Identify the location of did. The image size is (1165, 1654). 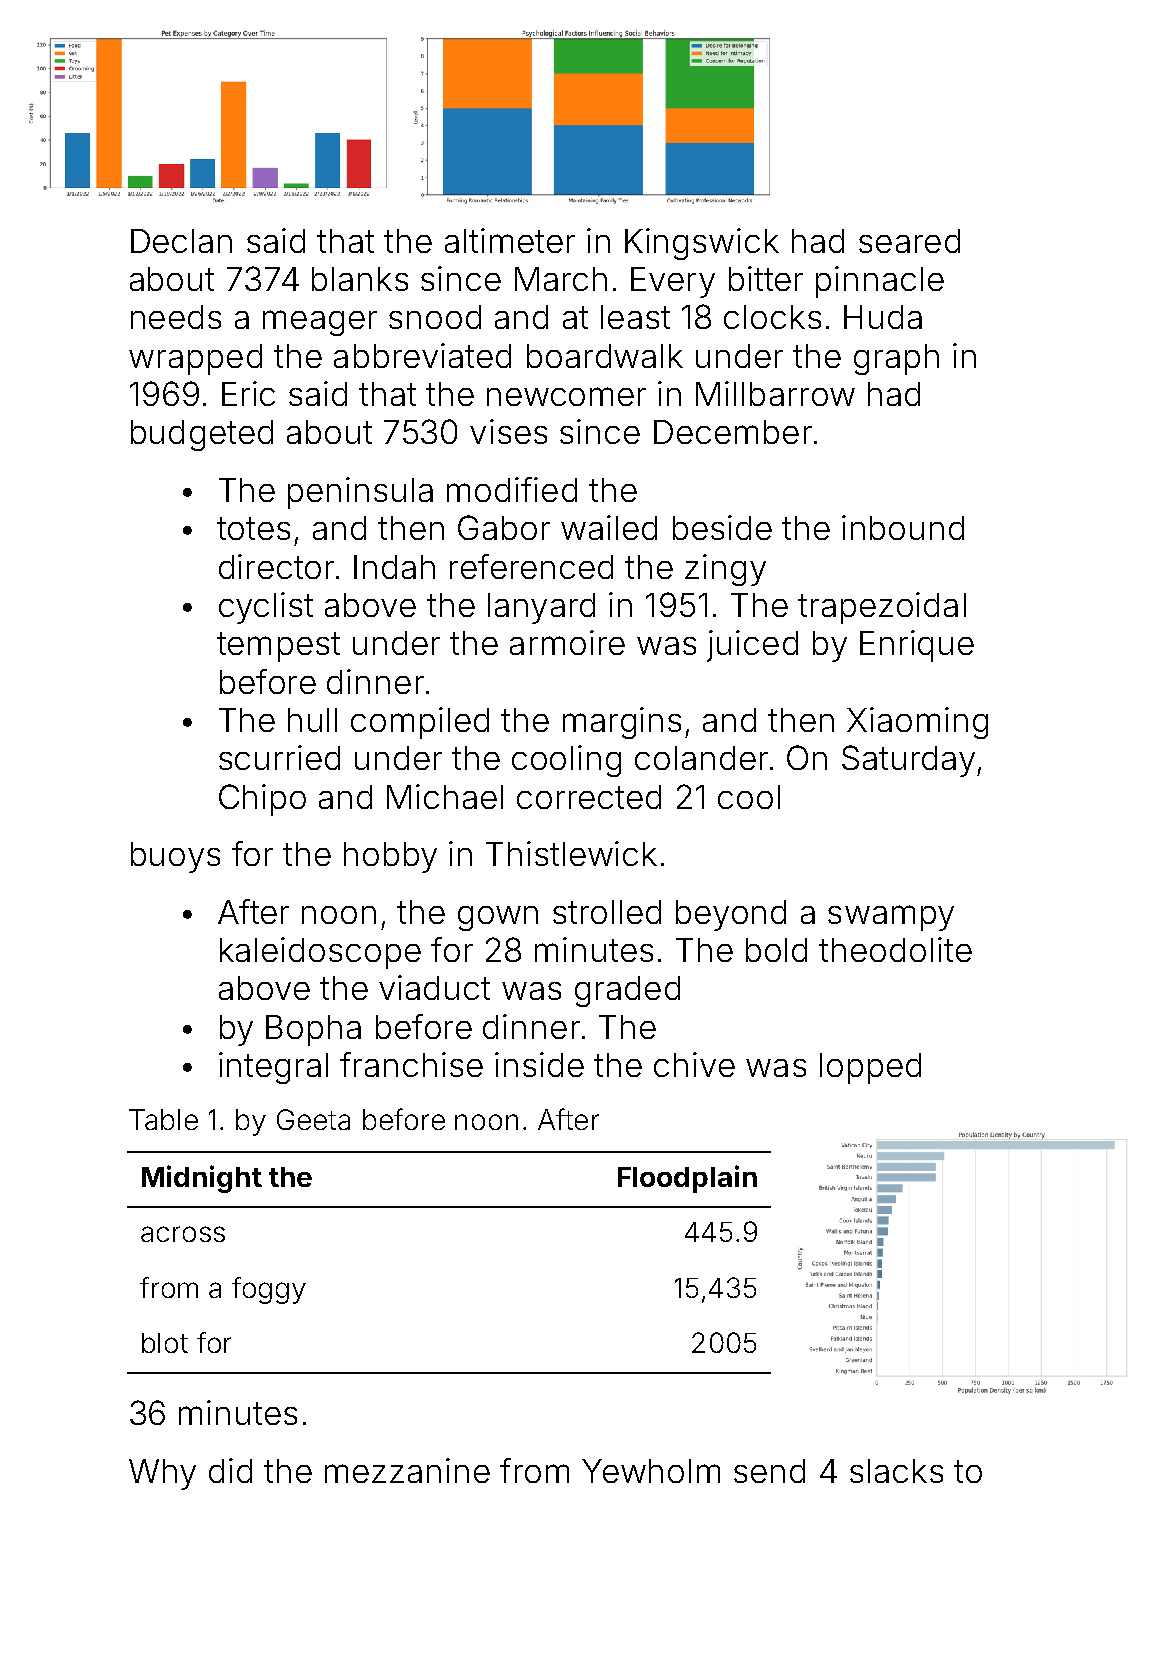
(230, 1470).
